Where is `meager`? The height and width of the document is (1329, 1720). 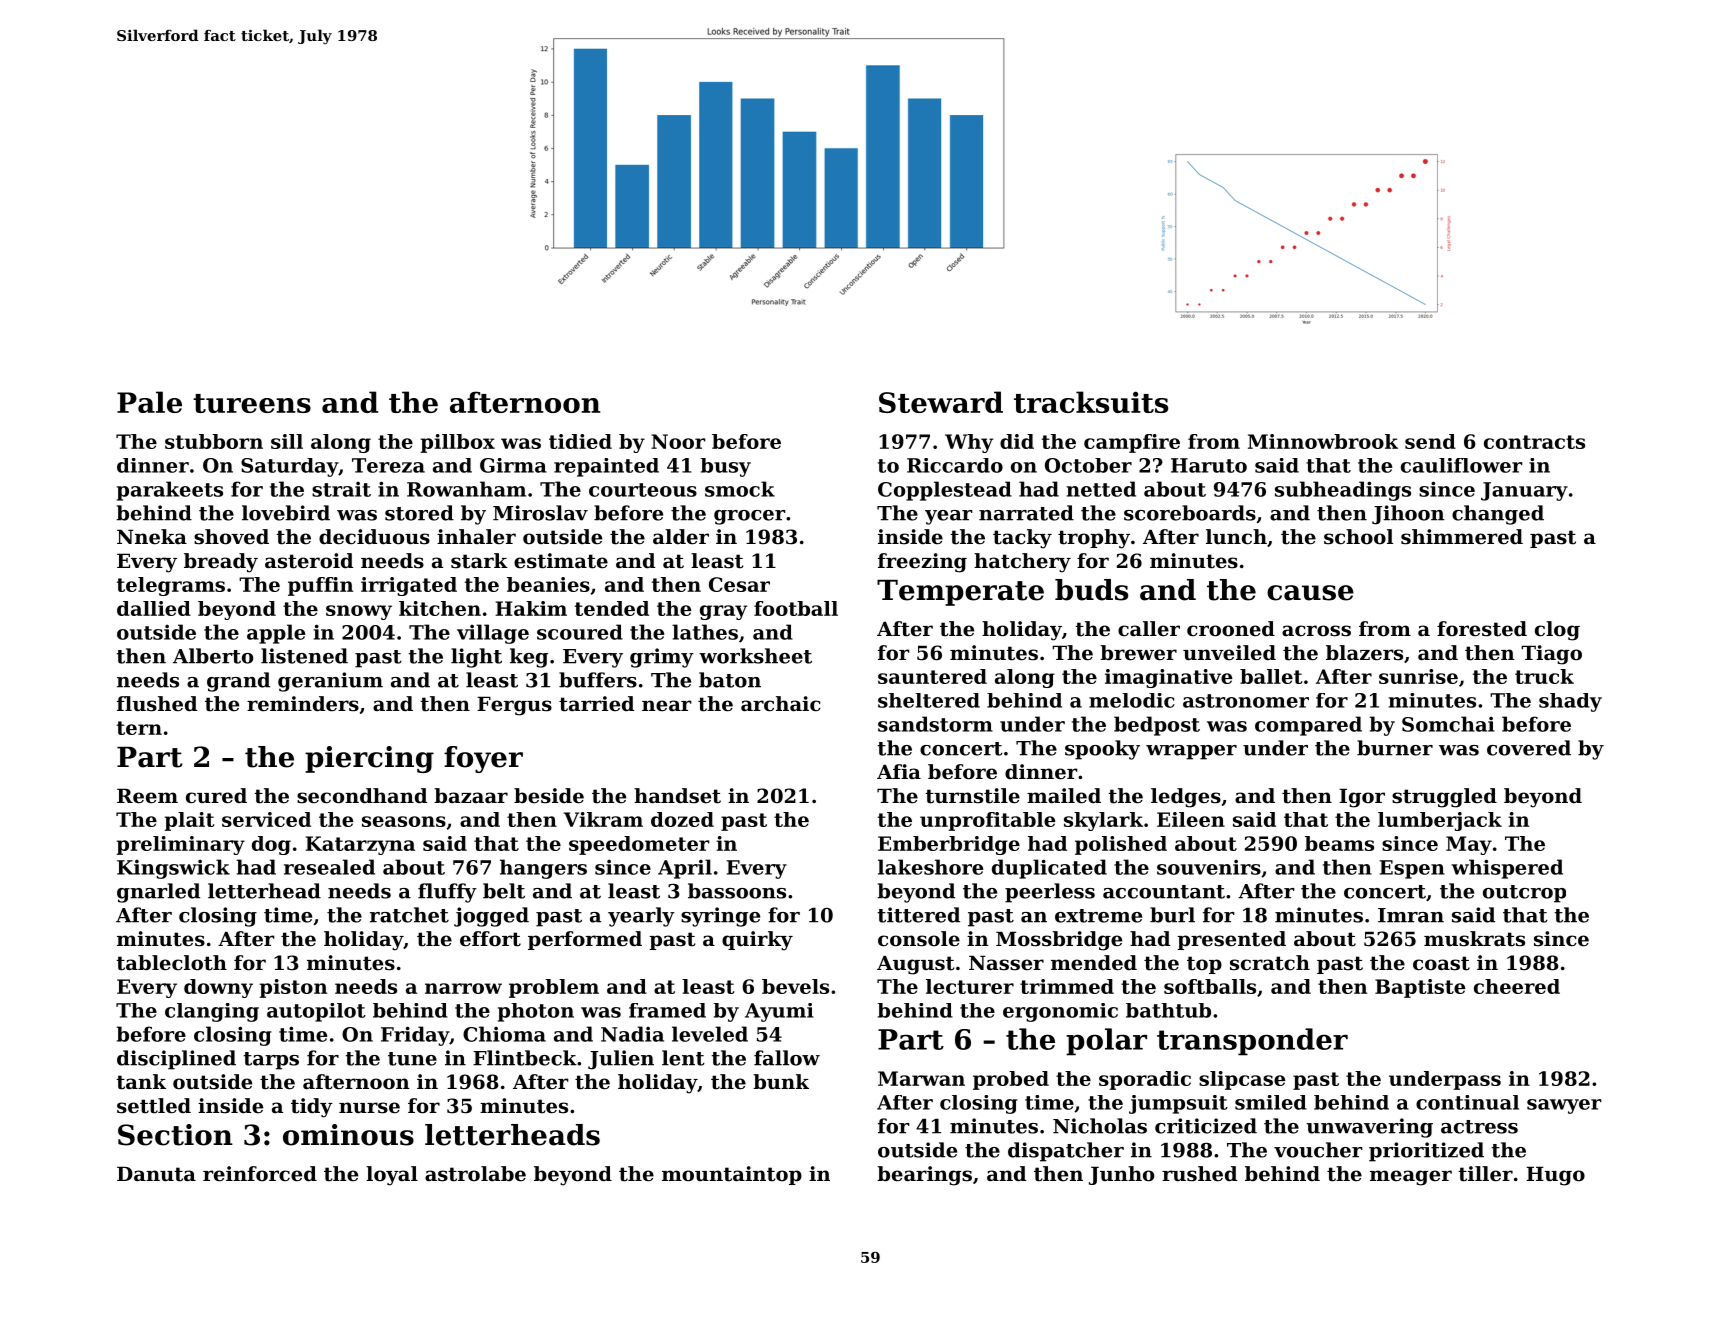 meager is located at coordinates (1411, 1178).
